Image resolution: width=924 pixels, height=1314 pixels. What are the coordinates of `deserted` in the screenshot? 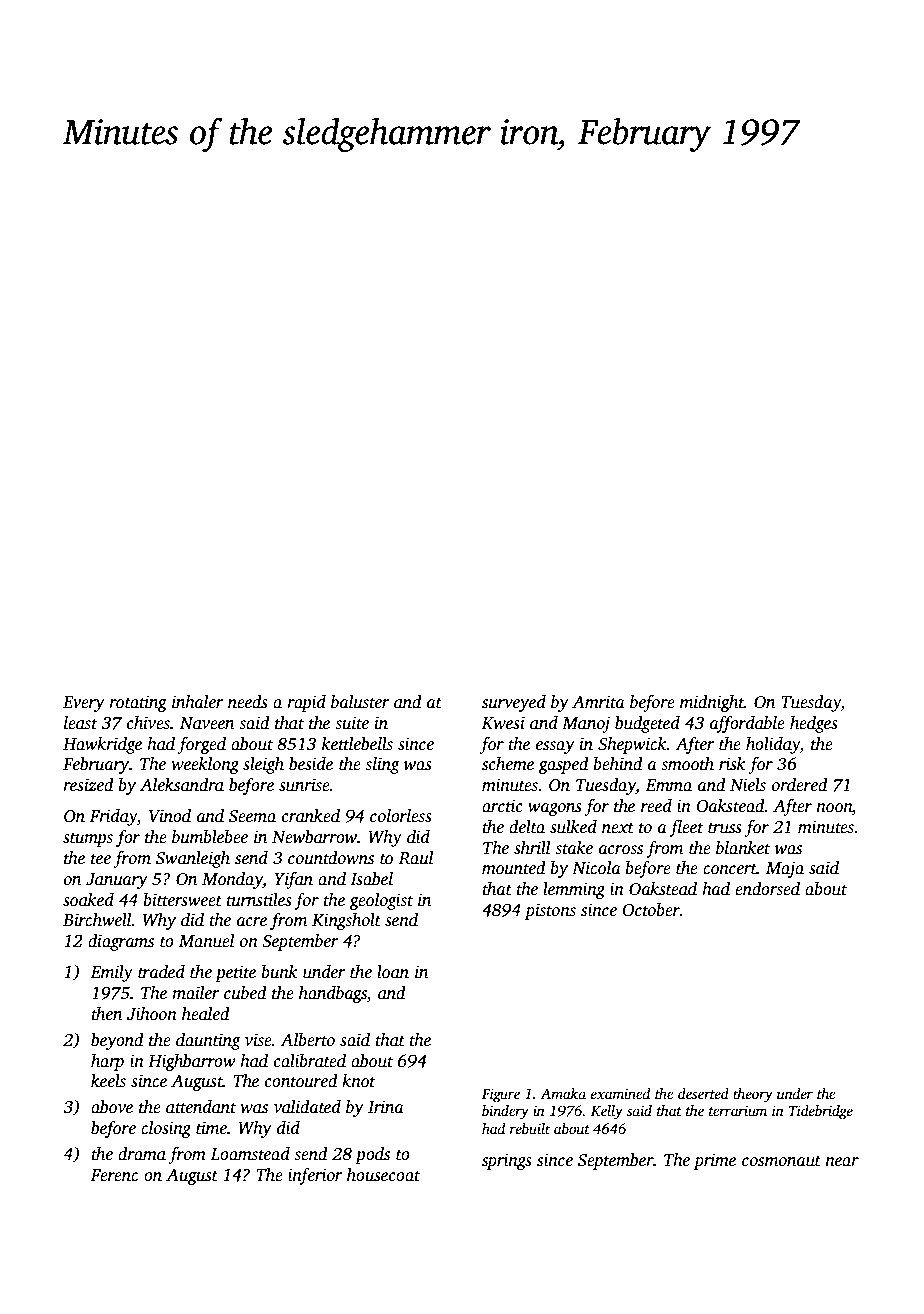 It's located at (703, 1093).
